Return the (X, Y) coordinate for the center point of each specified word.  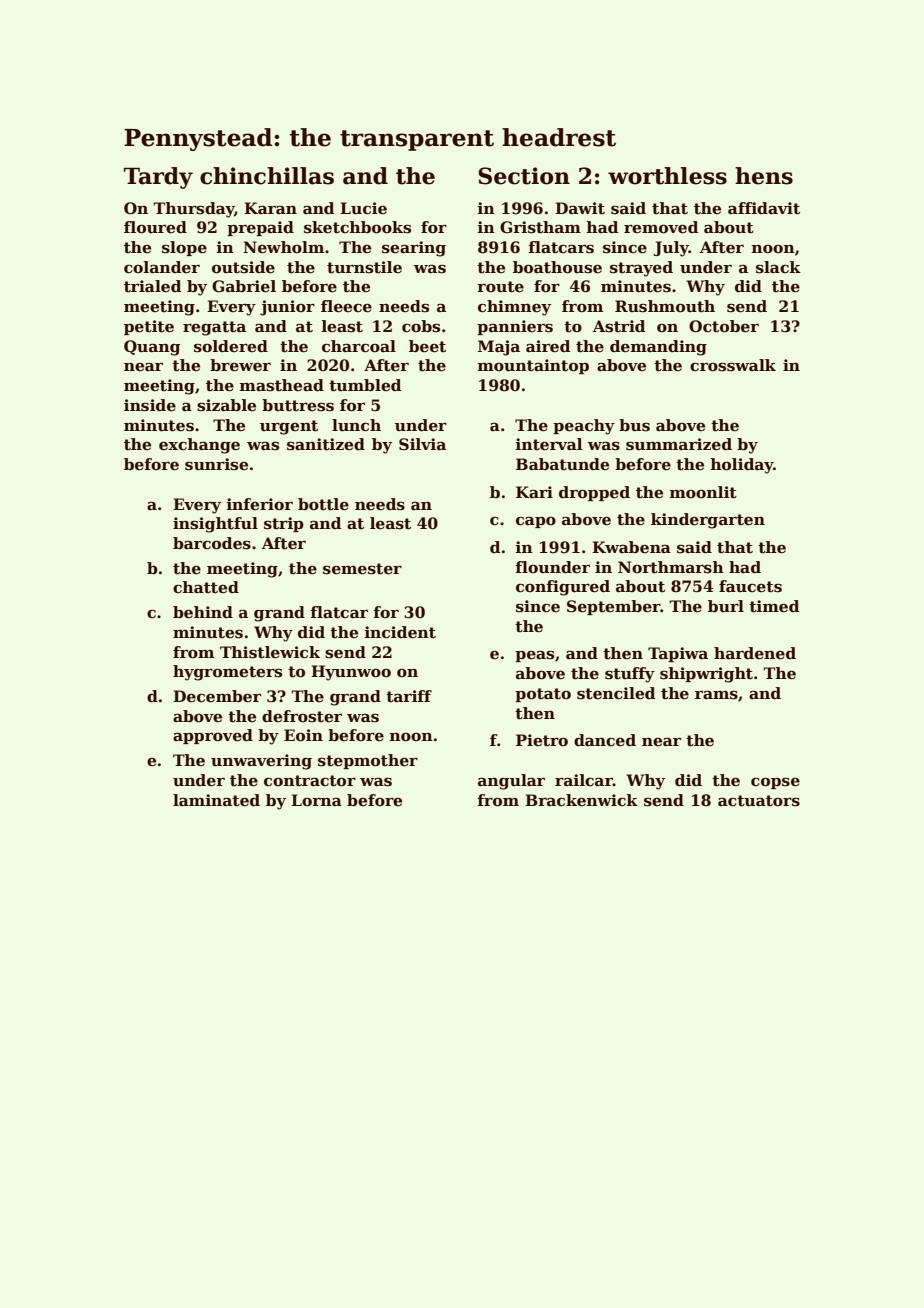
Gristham (540, 227)
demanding (658, 348)
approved (213, 736)
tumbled (365, 385)
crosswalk (733, 365)
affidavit (764, 208)
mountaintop (533, 366)
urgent (289, 427)
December (217, 696)
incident (400, 632)
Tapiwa (678, 654)
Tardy (158, 178)
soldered (231, 346)
